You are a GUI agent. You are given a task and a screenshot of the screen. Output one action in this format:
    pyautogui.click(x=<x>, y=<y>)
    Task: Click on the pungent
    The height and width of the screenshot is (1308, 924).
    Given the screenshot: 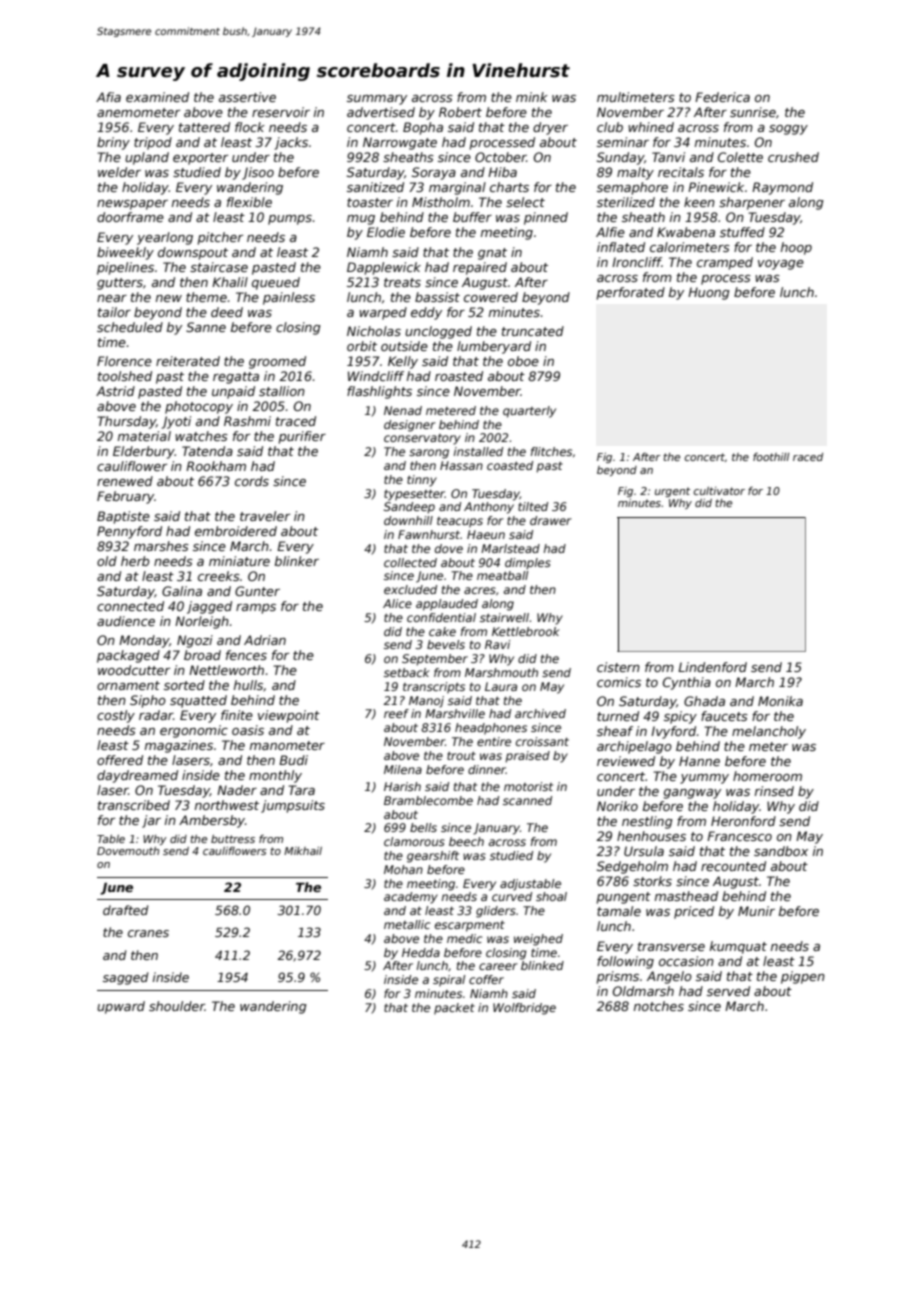 What is the action you would take?
    pyautogui.click(x=624, y=898)
